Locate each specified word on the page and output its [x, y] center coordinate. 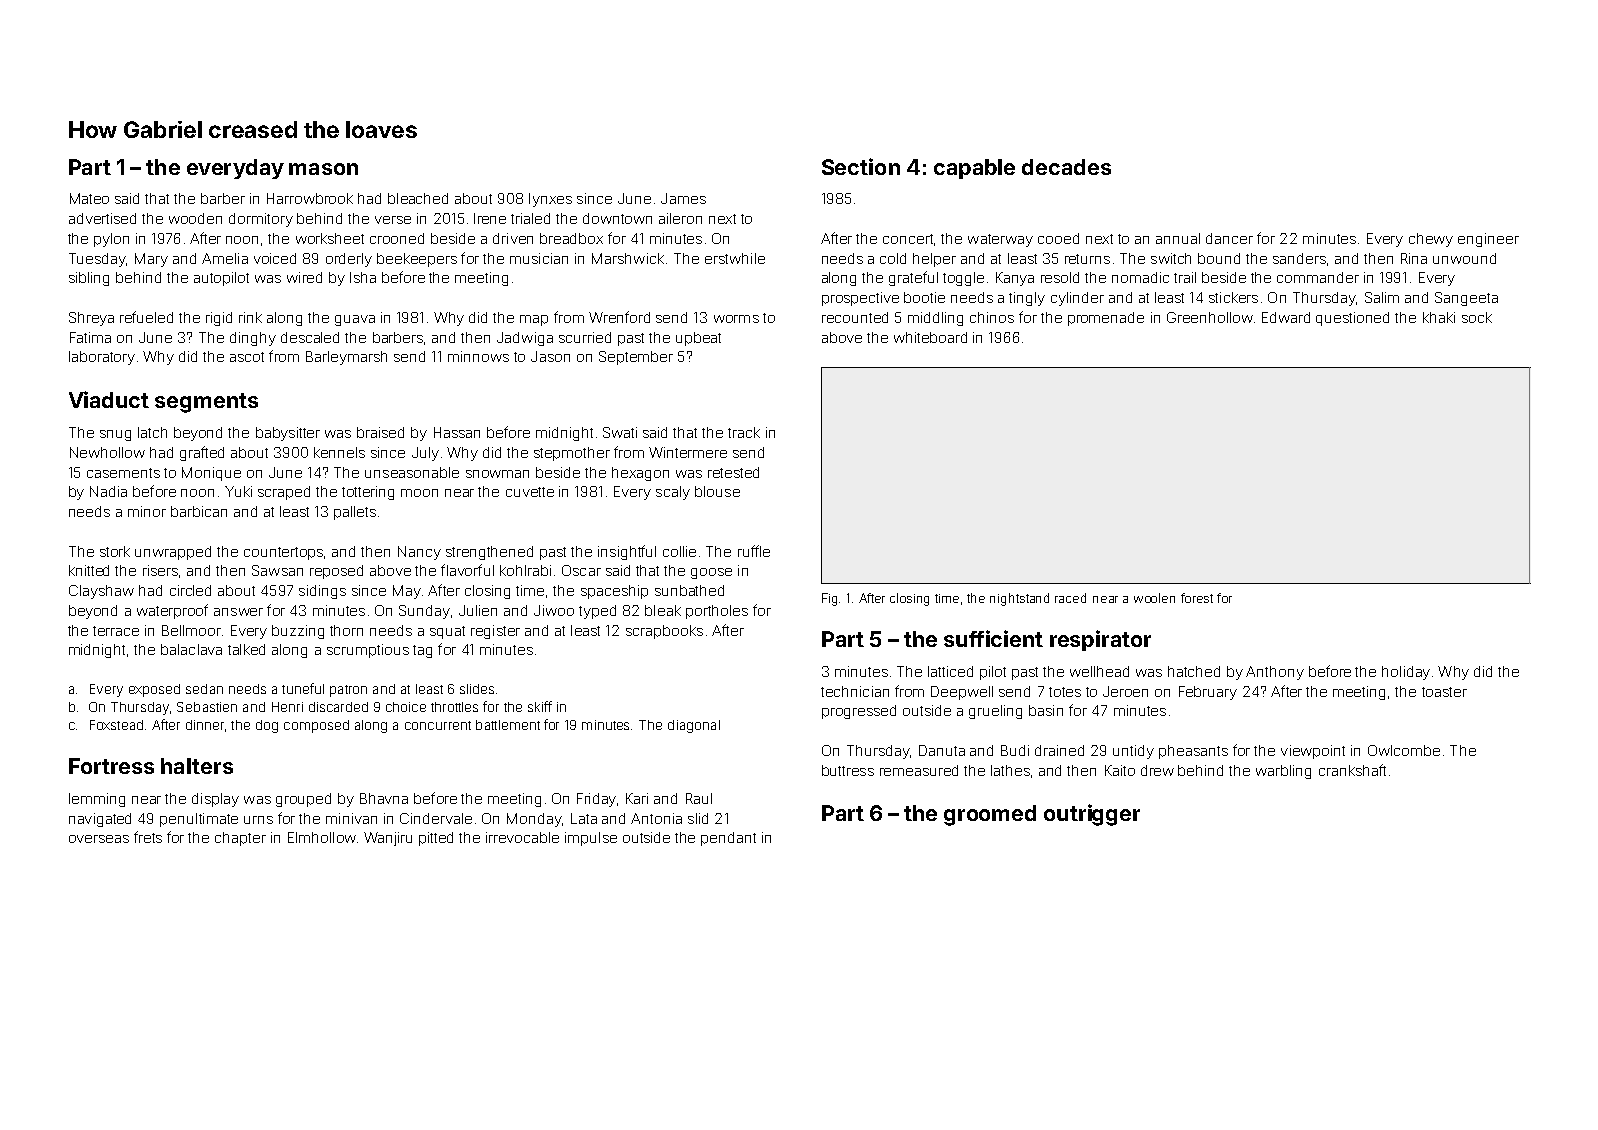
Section [861, 166]
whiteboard [930, 337]
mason [323, 169]
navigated [100, 820]
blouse [717, 491]
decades [1066, 167]
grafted [202, 453]
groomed [990, 815]
